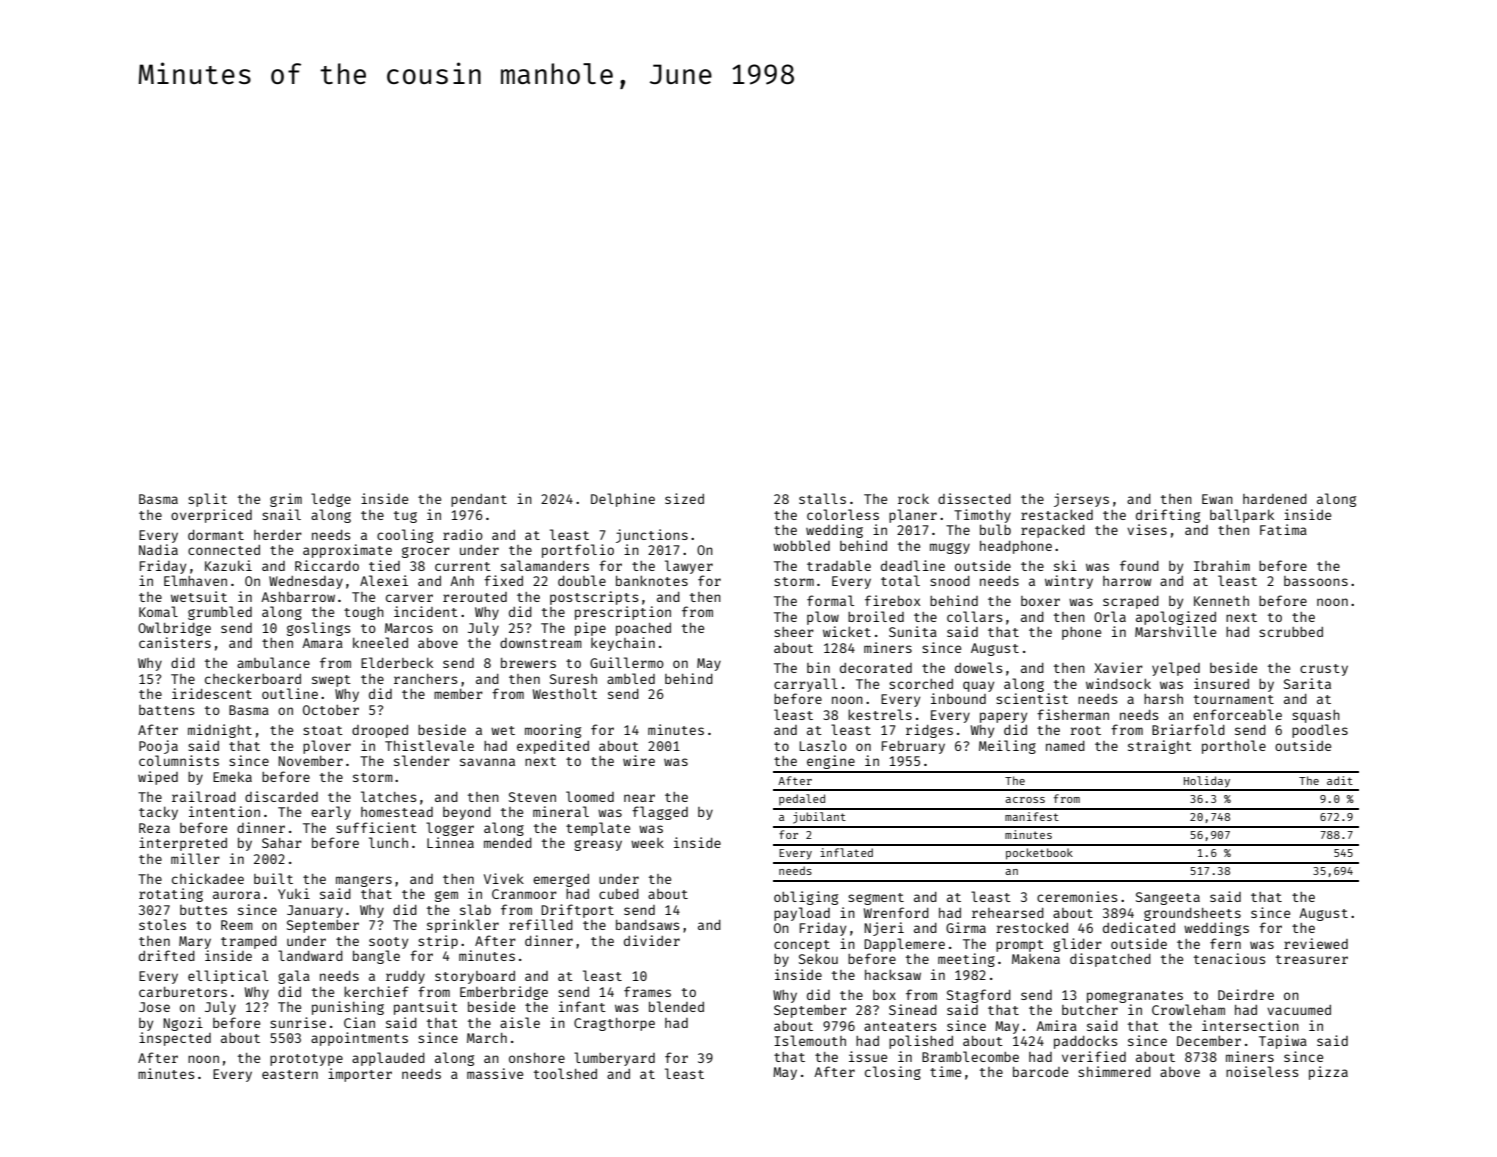 The image size is (1497, 1157). What do you see at coordinates (504, 993) in the screenshot?
I see `Emberbridge` at bounding box center [504, 993].
